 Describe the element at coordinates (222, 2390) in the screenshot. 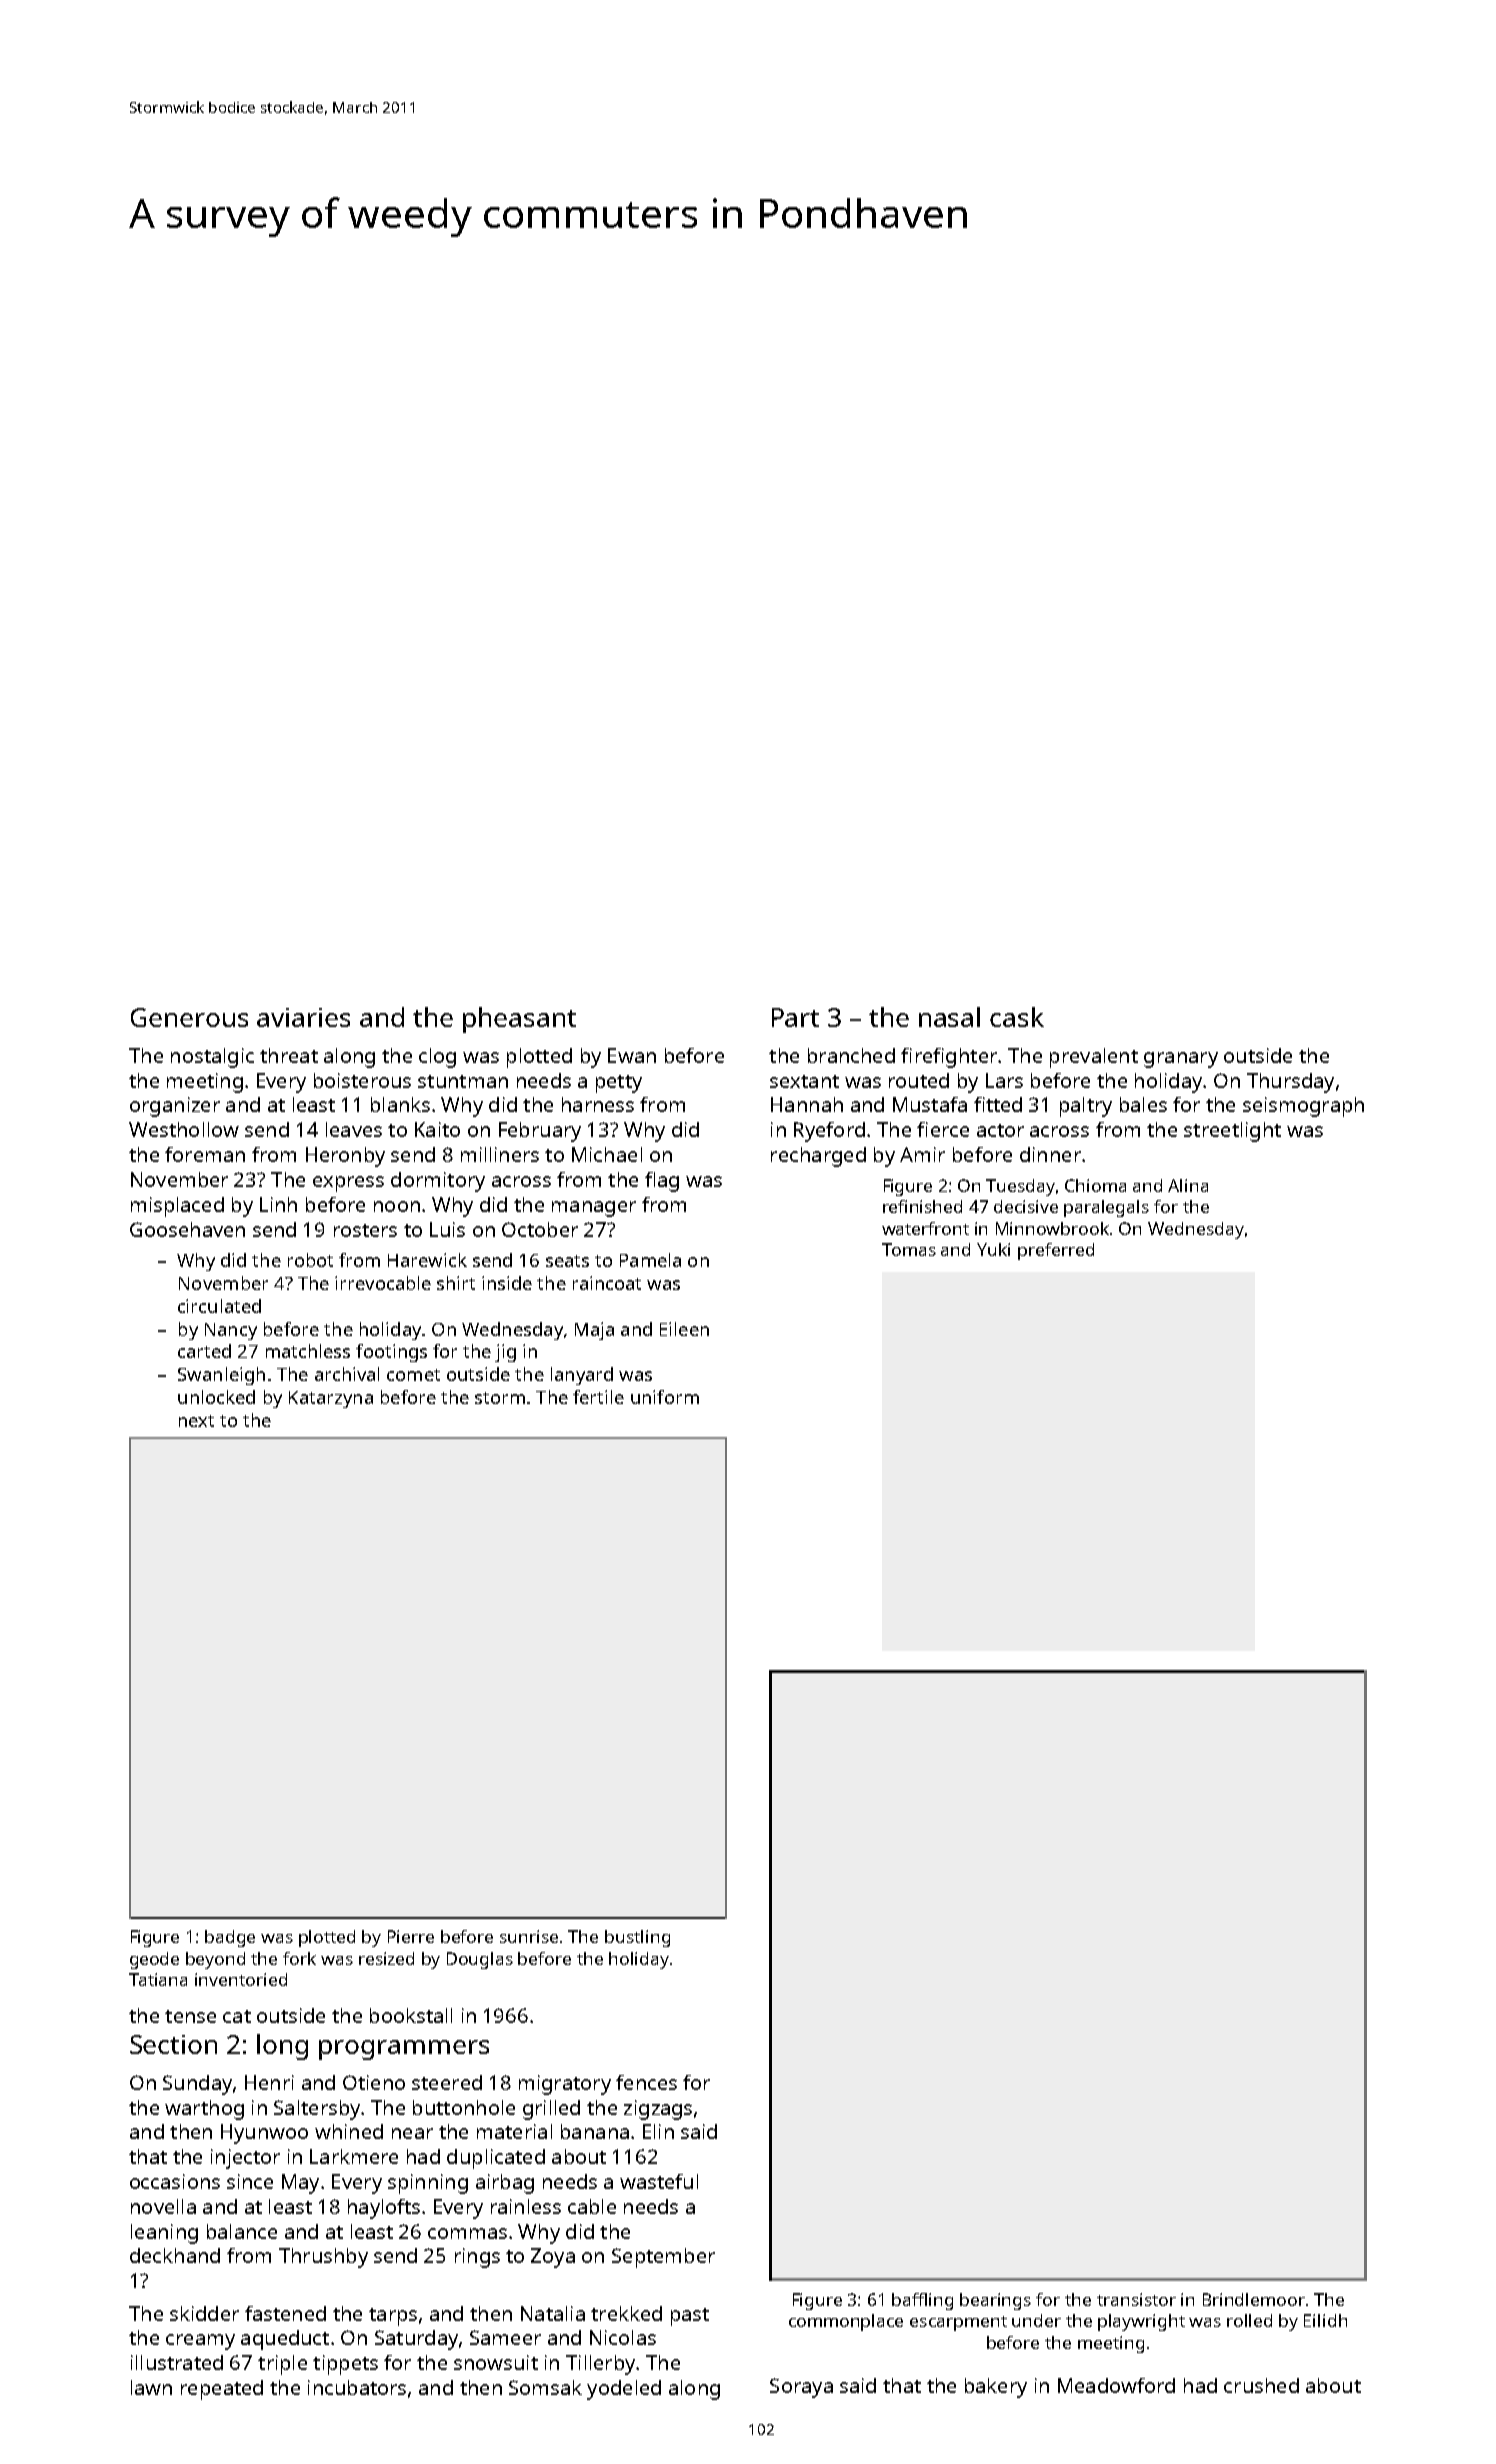

I see `repeated` at that location.
